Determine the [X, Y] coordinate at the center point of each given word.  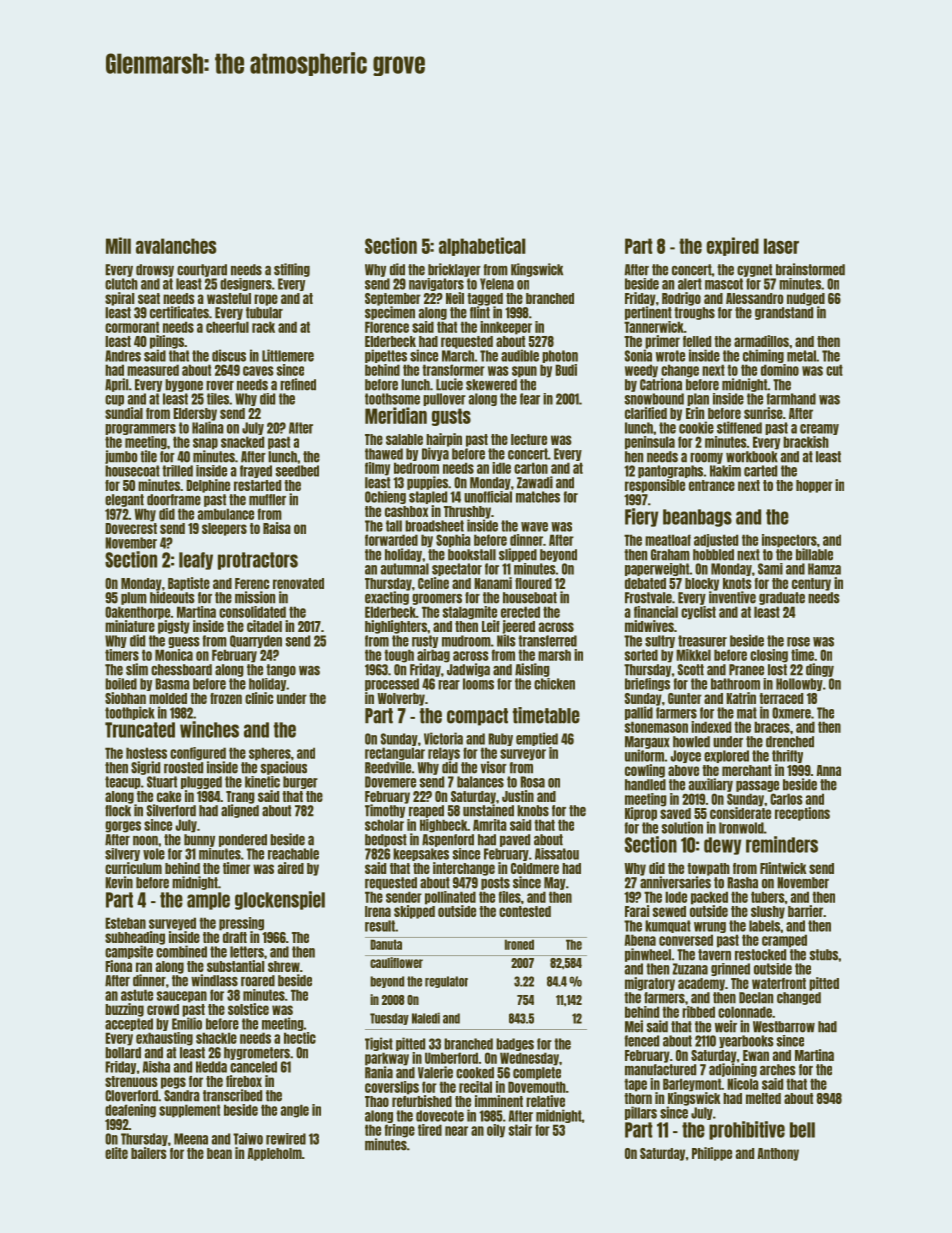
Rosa [532, 782]
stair [520, 1130]
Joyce [685, 756]
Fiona [118, 966]
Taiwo [248, 1139]
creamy [819, 429]
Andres [123, 356]
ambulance [226, 514]
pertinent [648, 313]
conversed [686, 940]
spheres [270, 754]
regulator [446, 982]
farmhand [791, 399]
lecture [529, 439]
